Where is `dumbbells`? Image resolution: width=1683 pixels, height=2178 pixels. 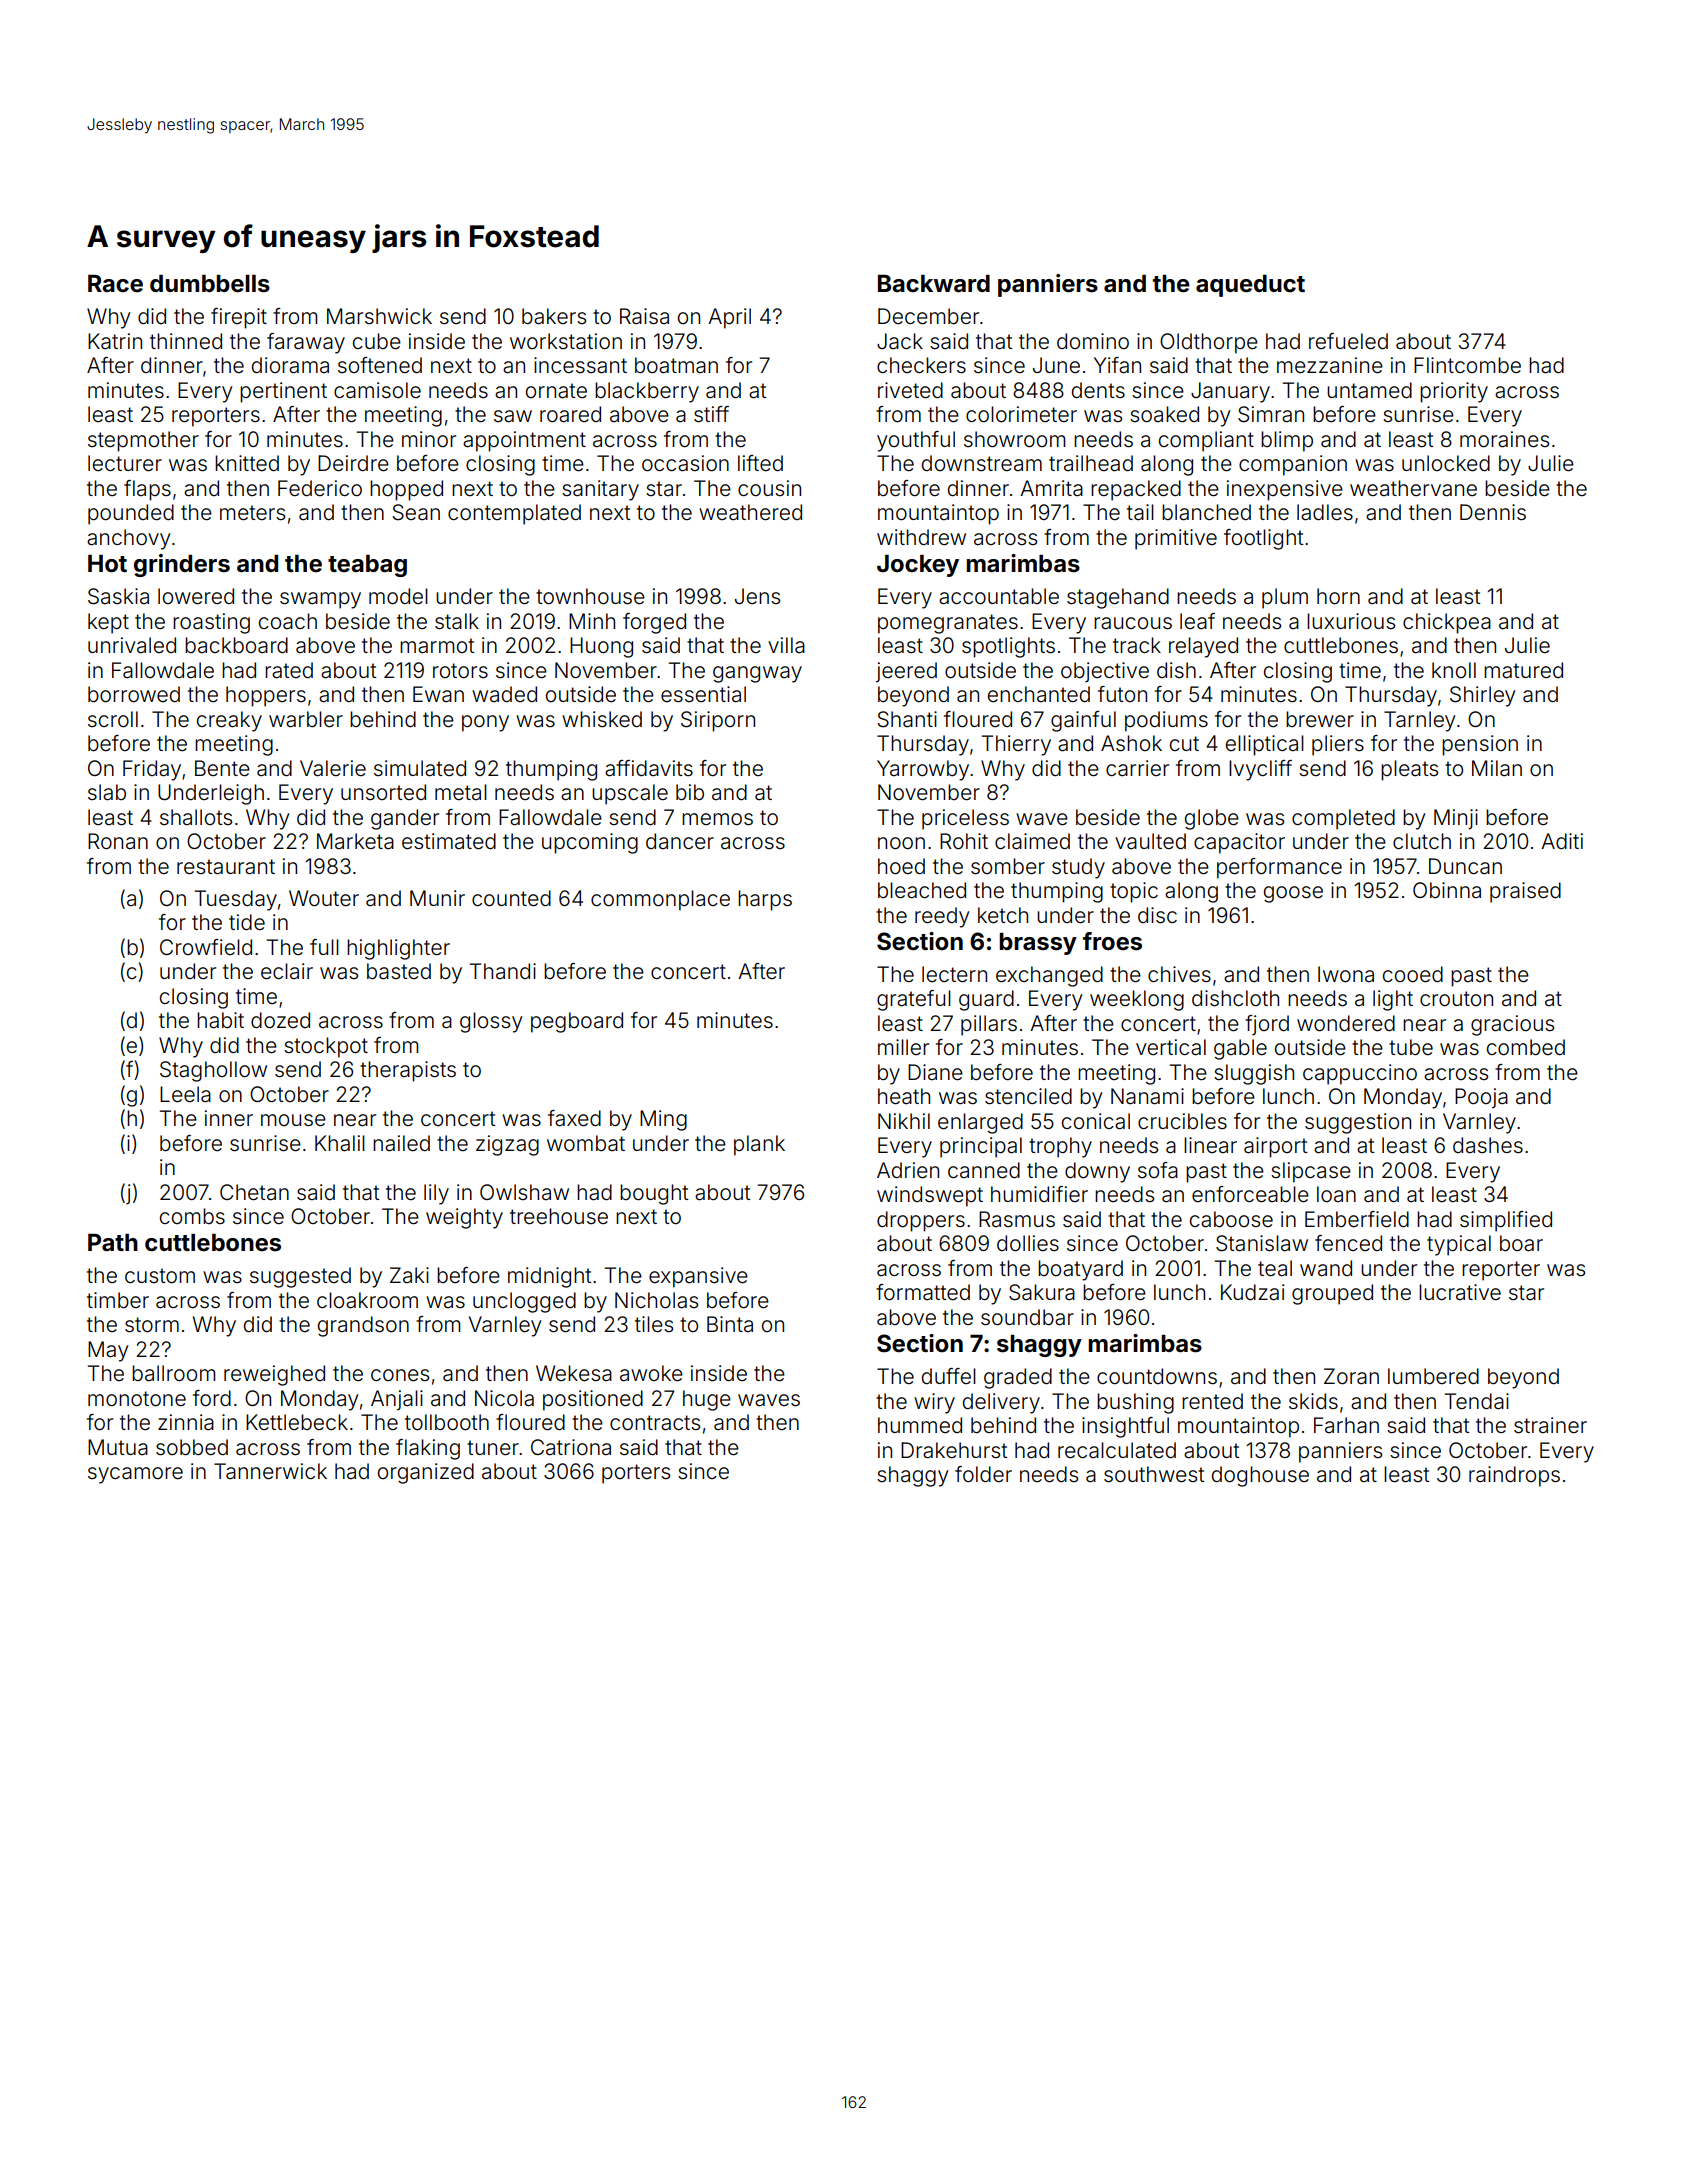 dumbbells is located at coordinates (210, 284).
